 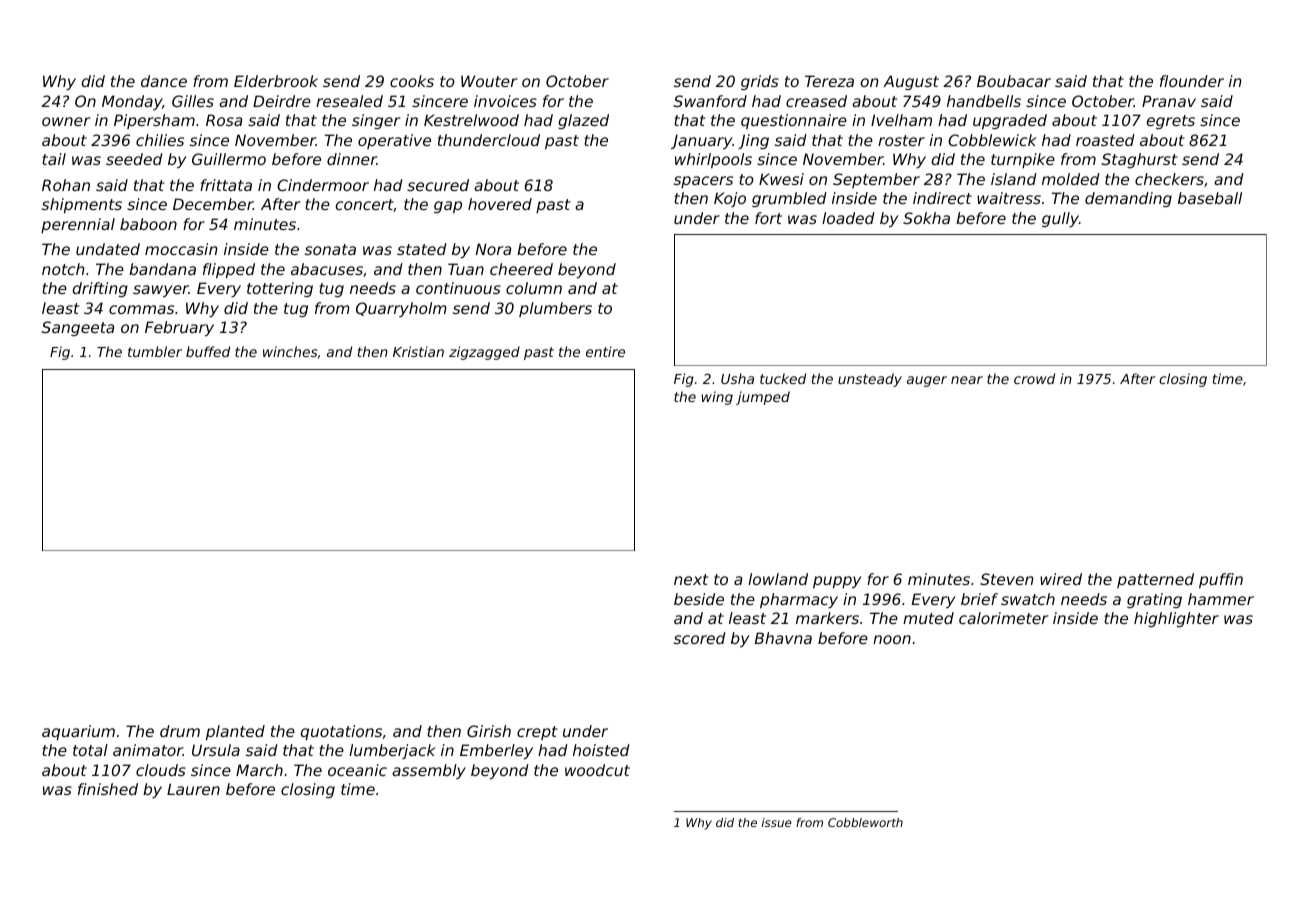 I want to click on Sangeeta, so click(x=78, y=328).
